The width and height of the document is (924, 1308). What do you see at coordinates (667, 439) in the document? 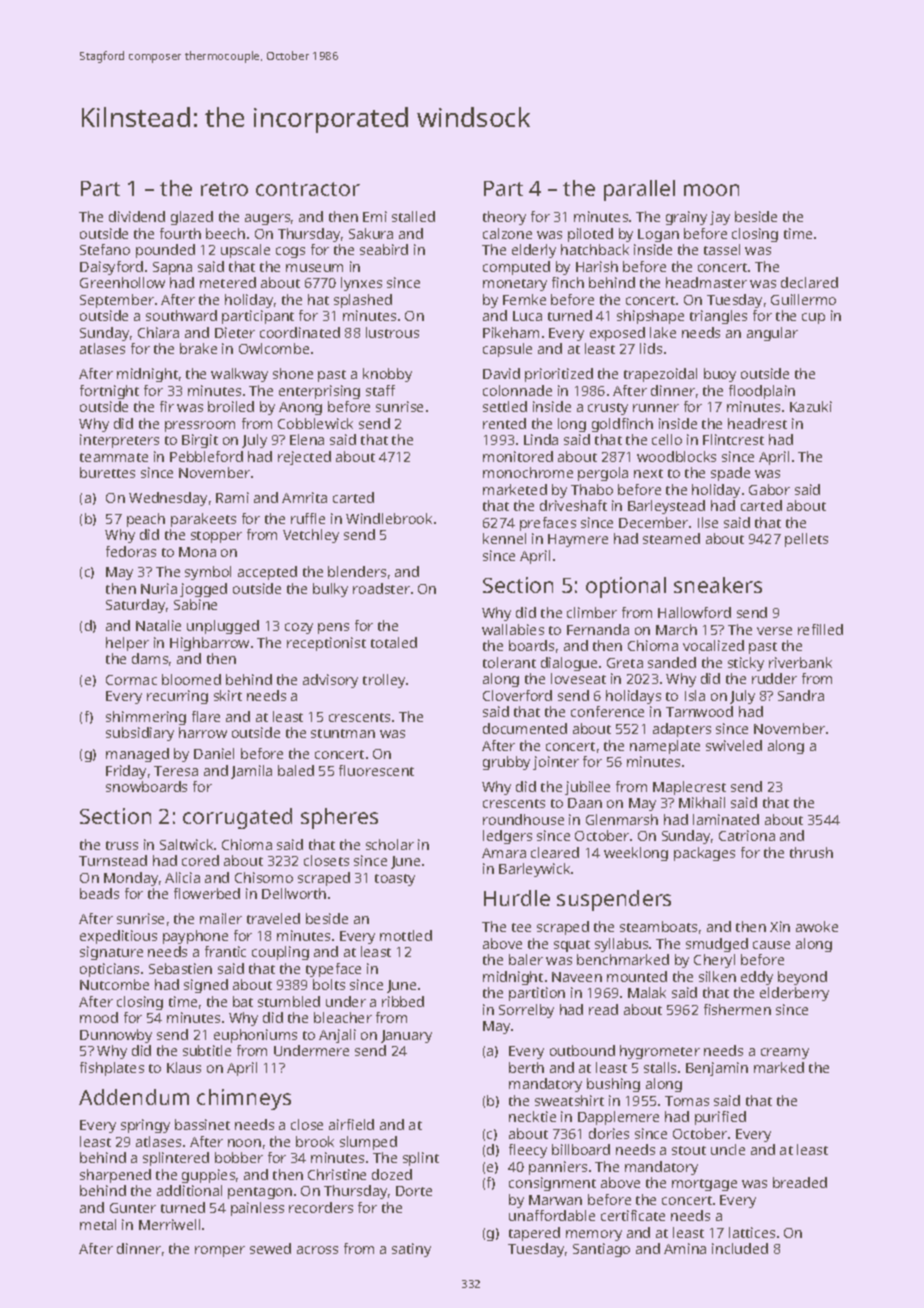
I see `cello` at bounding box center [667, 439].
